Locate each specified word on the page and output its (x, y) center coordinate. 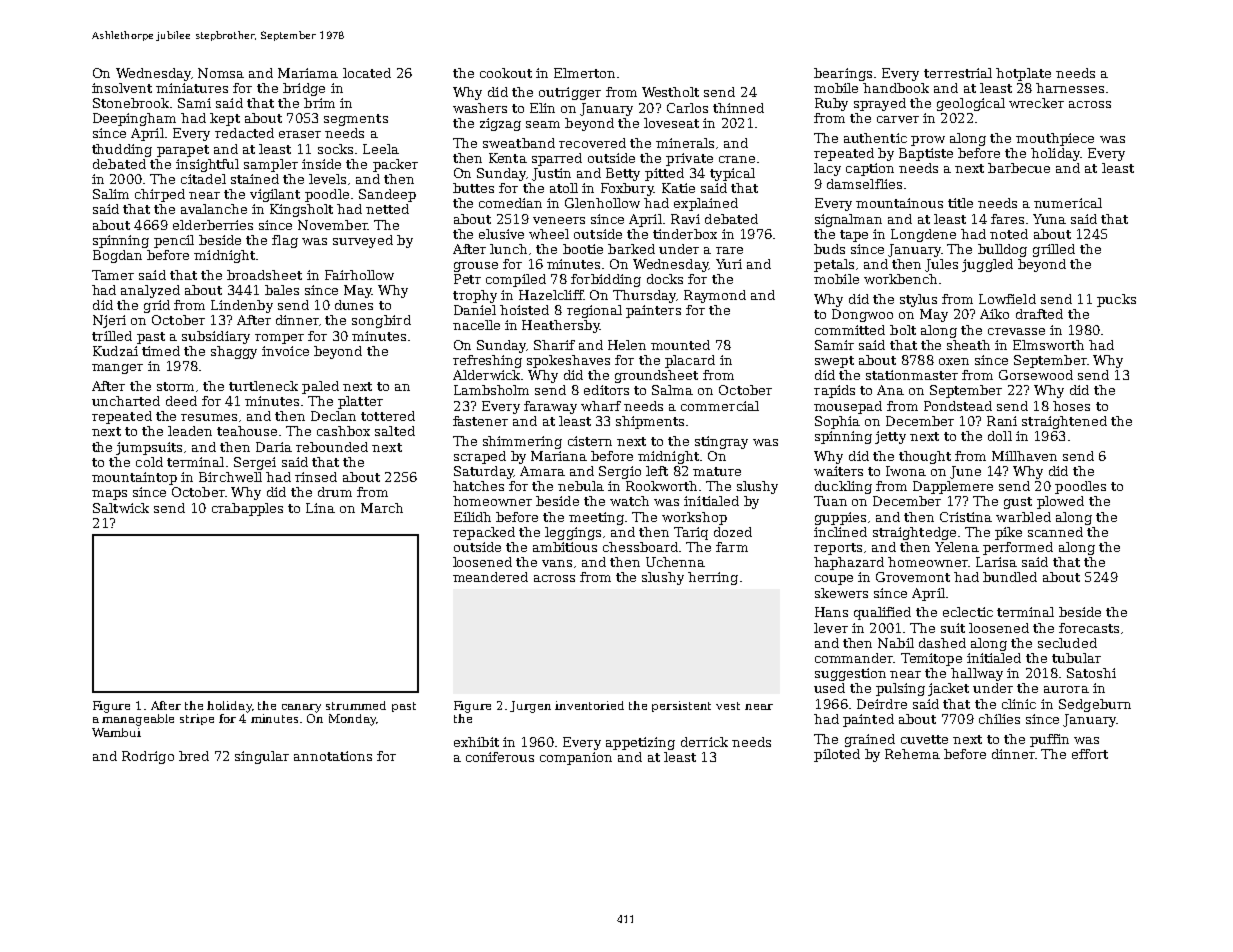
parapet (183, 151)
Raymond (715, 296)
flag (285, 241)
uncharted (126, 401)
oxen (954, 361)
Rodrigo (148, 757)
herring (713, 578)
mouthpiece (1055, 139)
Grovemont (913, 577)
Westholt (670, 92)
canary (301, 708)
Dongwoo (862, 315)
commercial (720, 406)
